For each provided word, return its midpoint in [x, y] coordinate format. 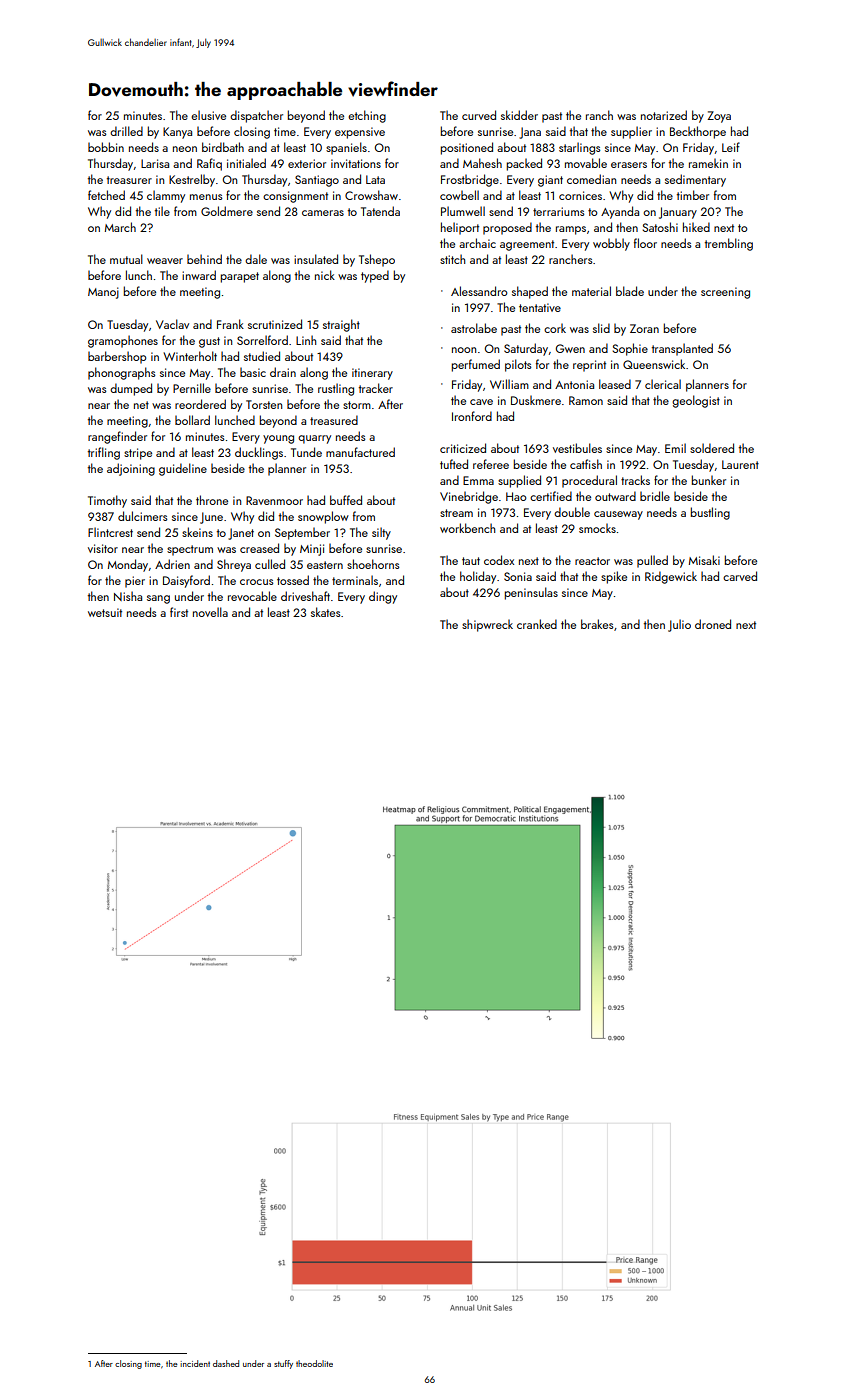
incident [195, 1363]
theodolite [314, 1363]
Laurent [740, 464]
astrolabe [474, 328]
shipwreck [487, 625]
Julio [679, 625]
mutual [126, 259]
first [179, 612]
